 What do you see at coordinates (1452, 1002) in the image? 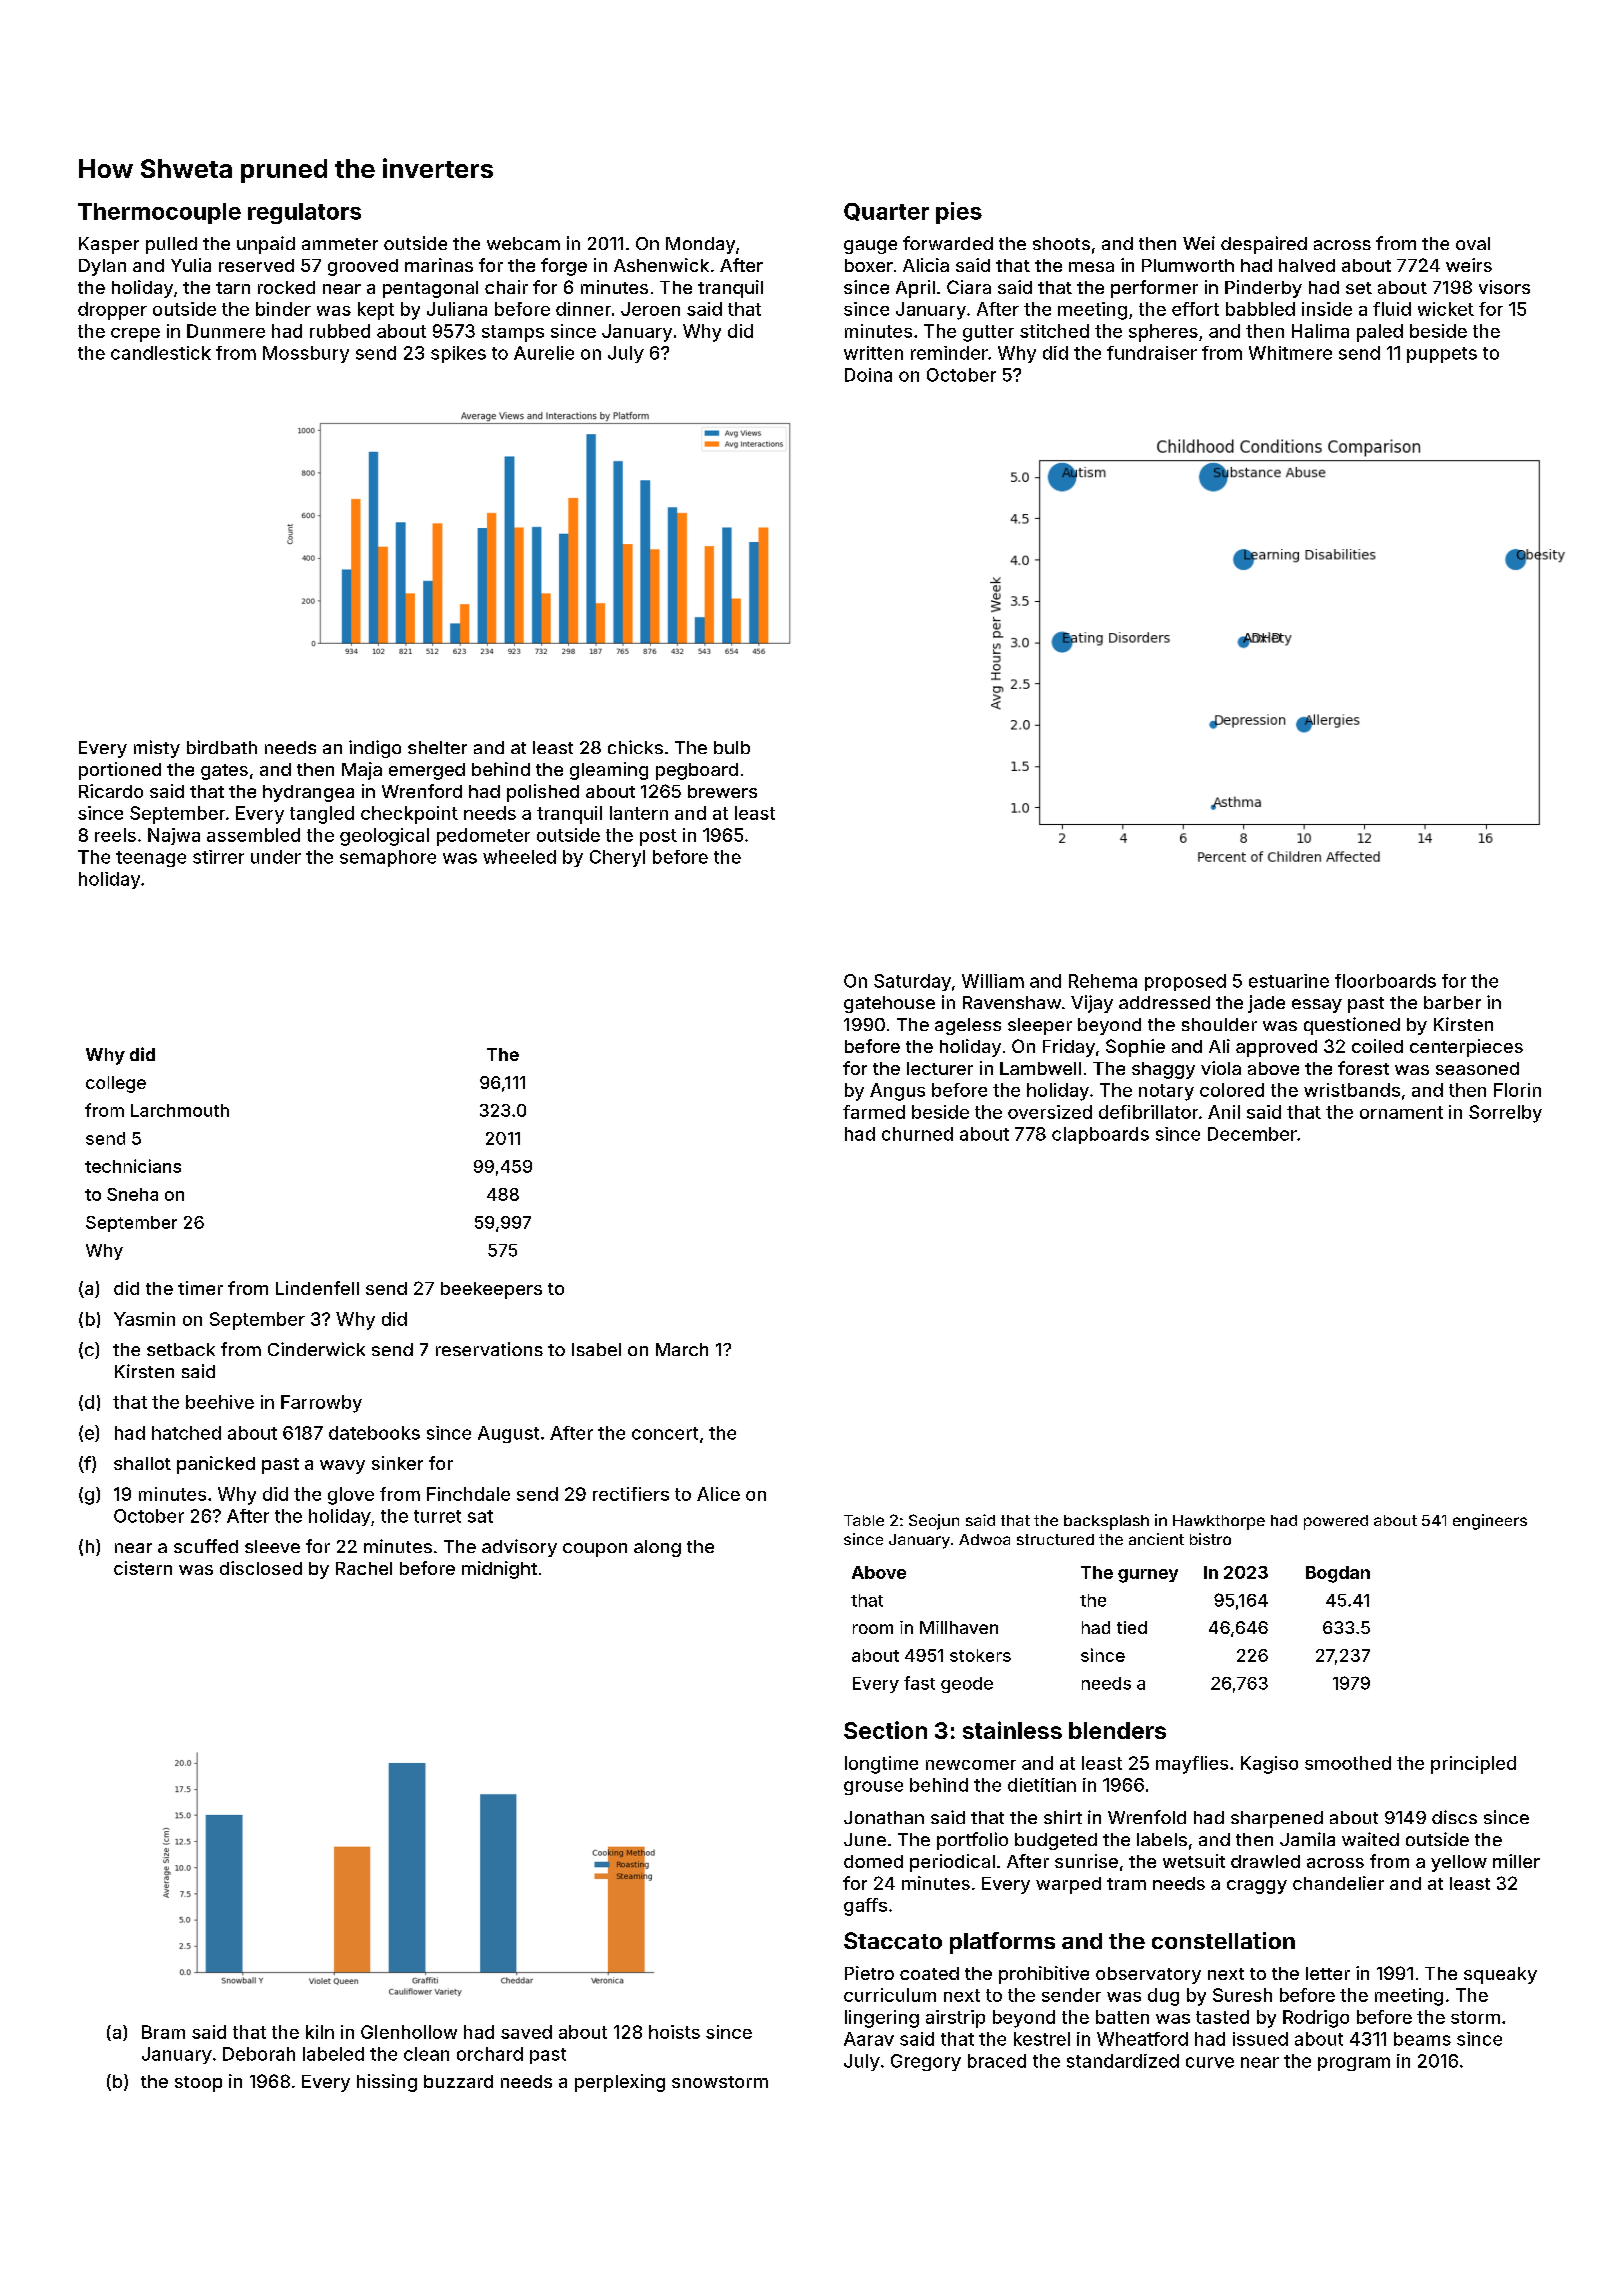
I see `barber` at bounding box center [1452, 1002].
